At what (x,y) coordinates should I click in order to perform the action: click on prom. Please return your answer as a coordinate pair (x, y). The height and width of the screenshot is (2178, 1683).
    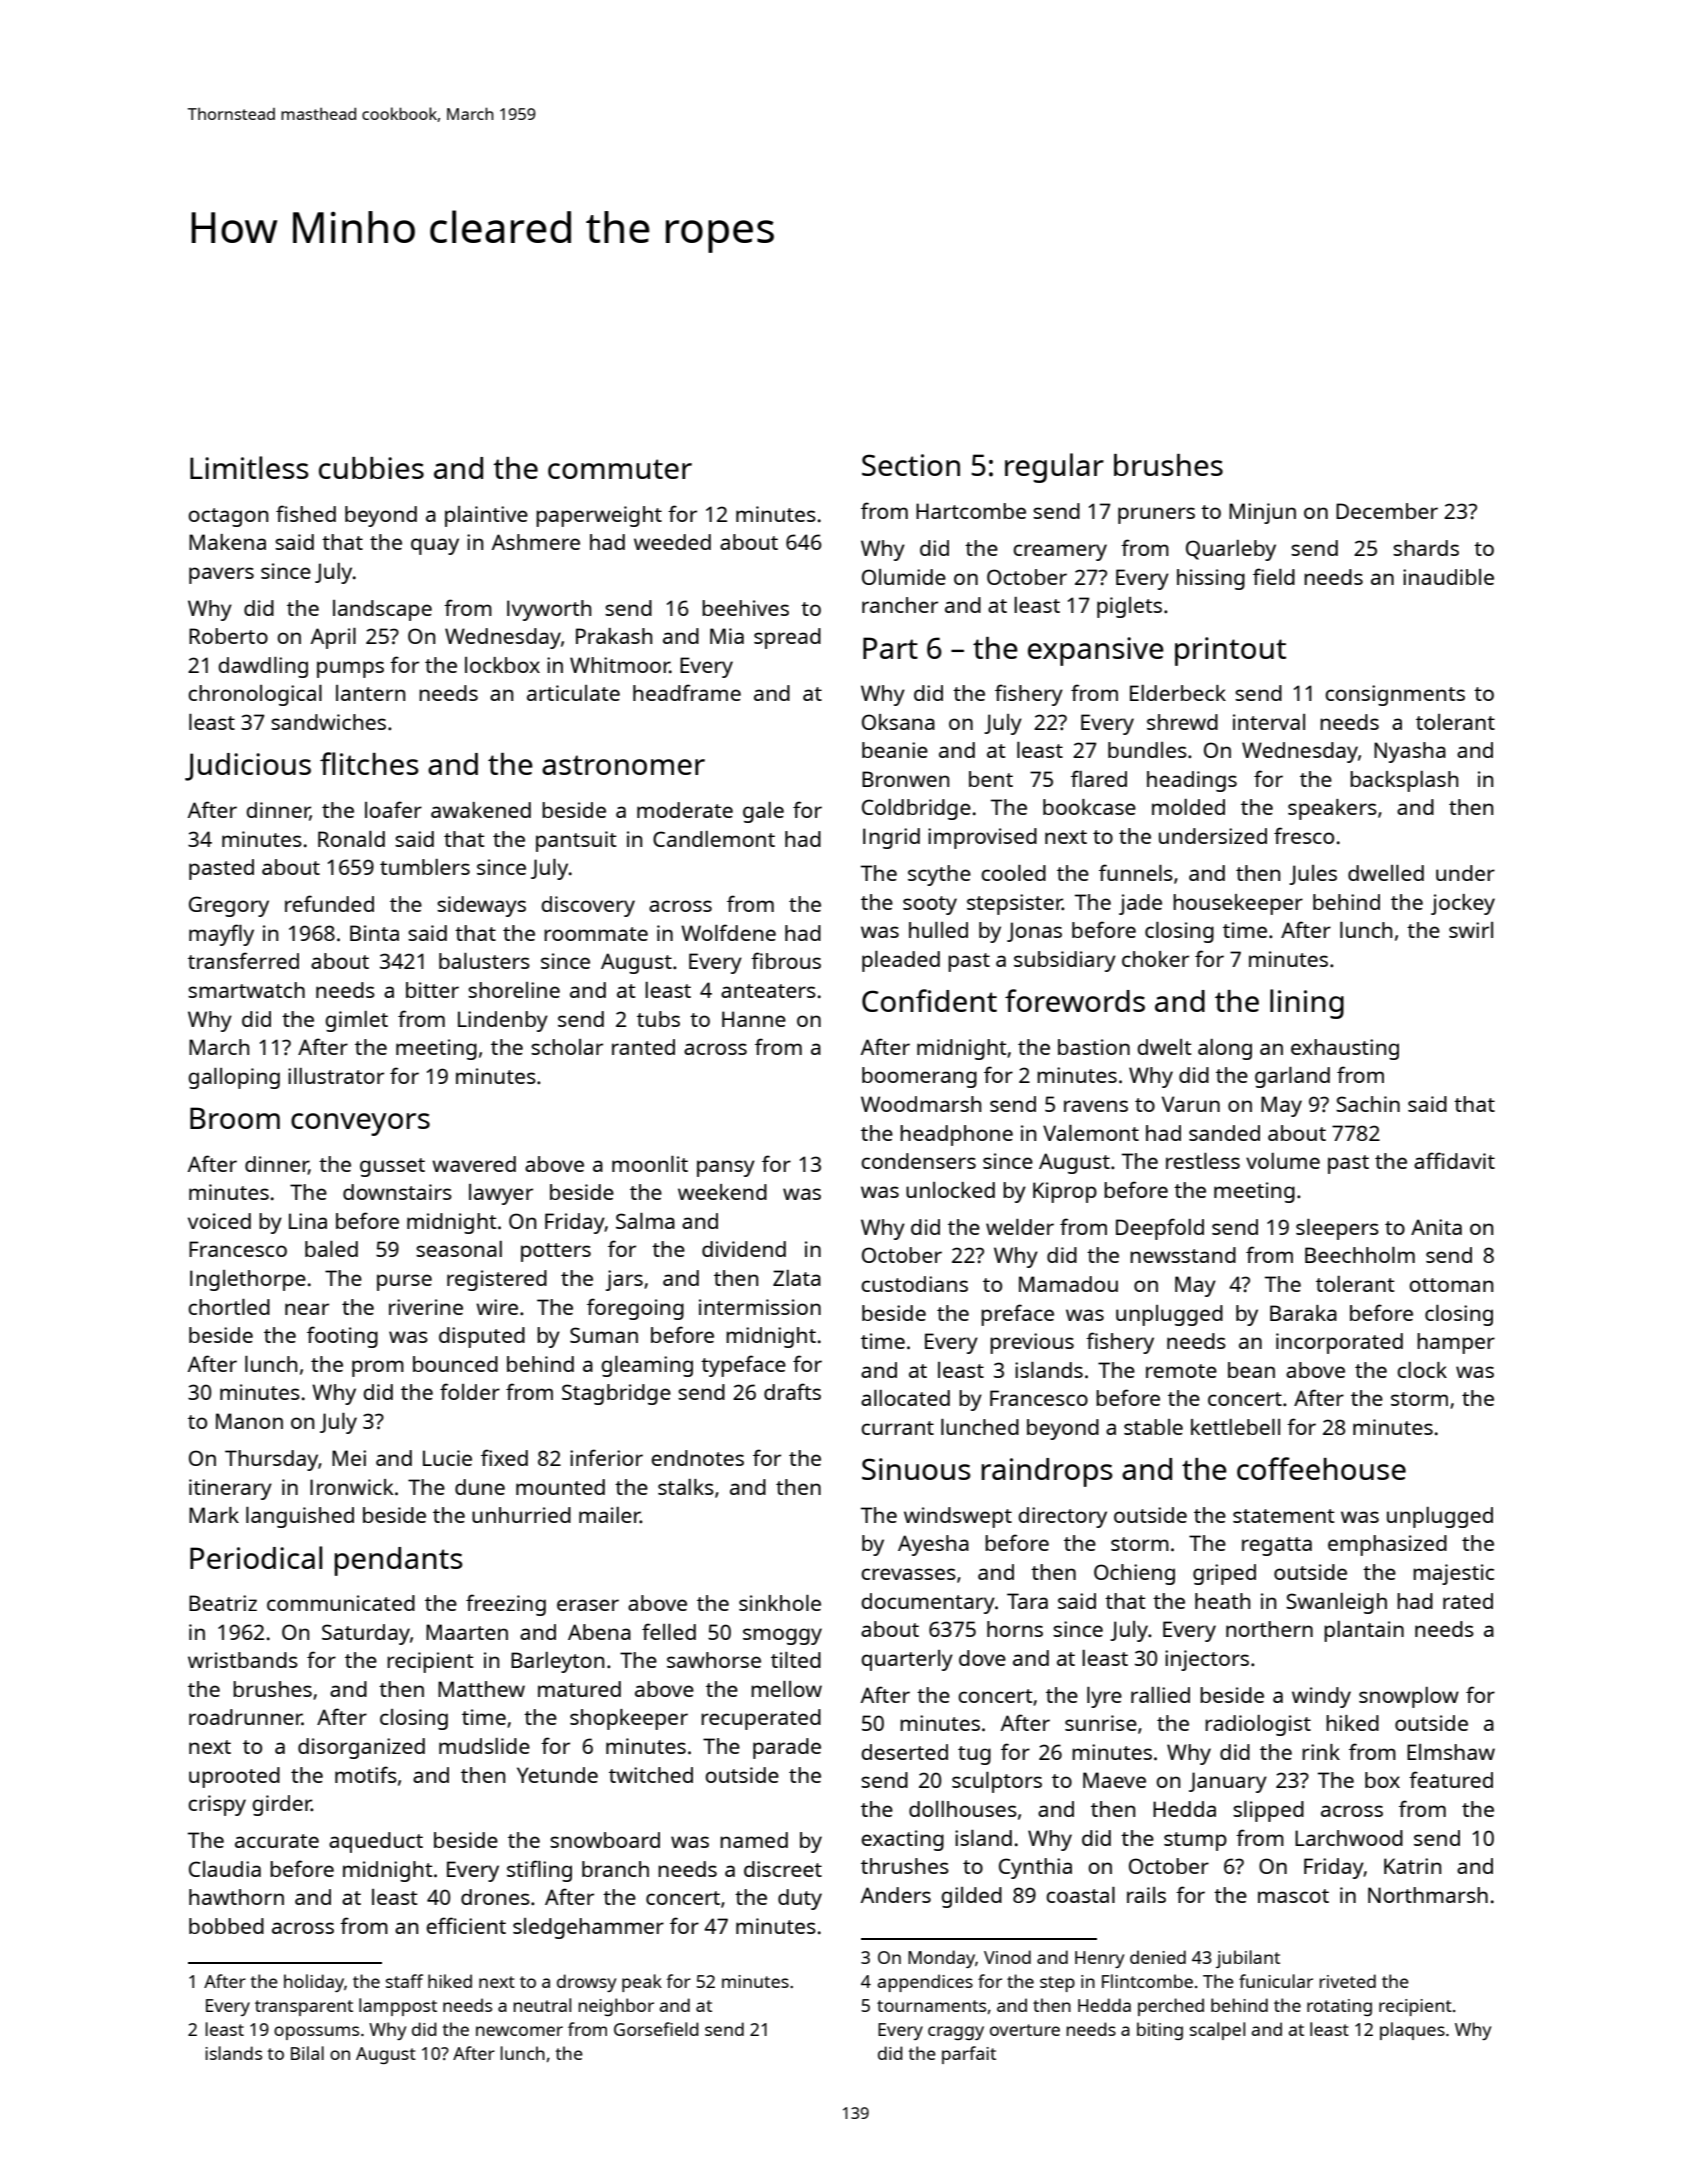
    Looking at the image, I should click on (378, 1368).
